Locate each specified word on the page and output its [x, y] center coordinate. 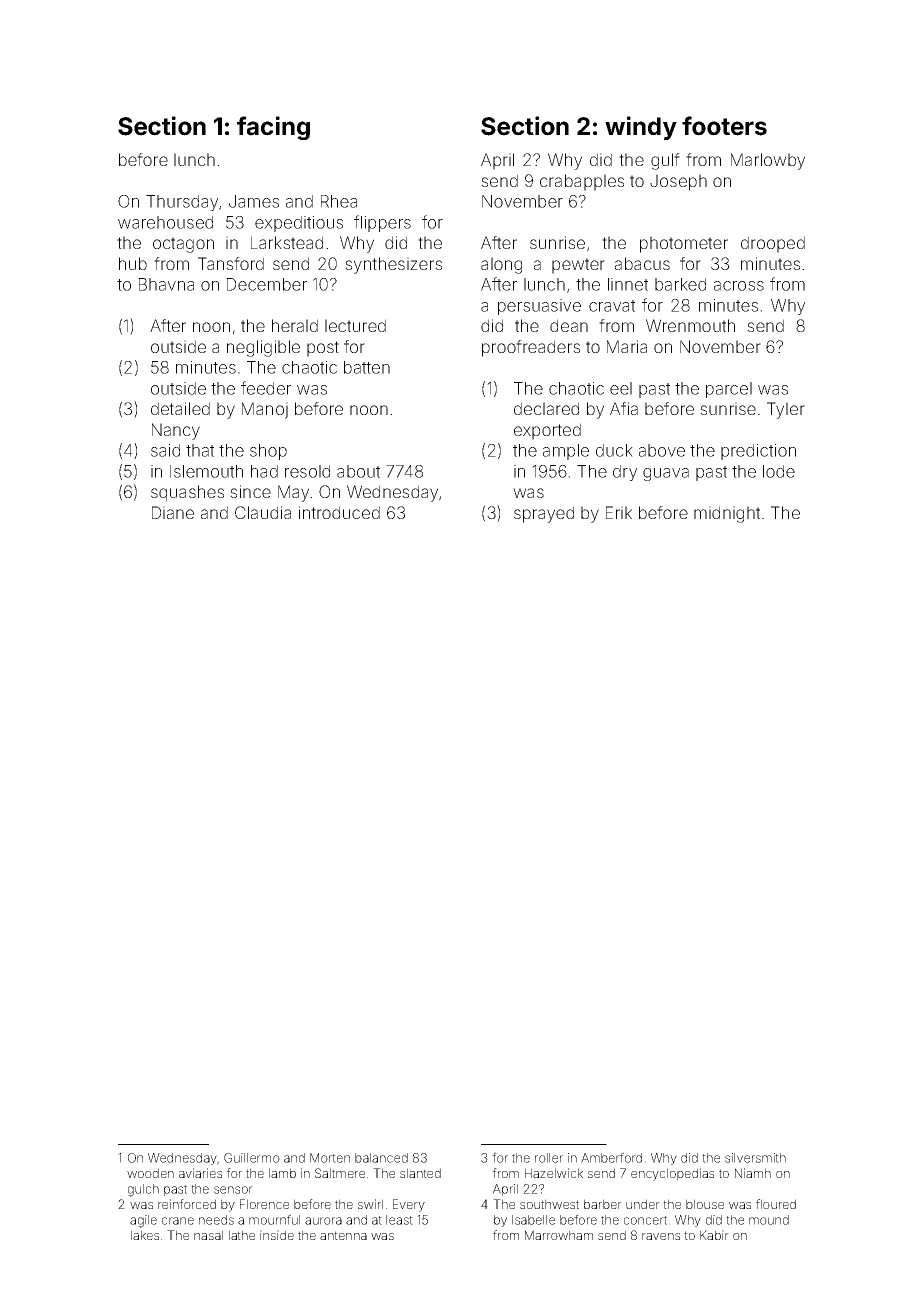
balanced [381, 1158]
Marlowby [768, 161]
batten [367, 367]
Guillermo [252, 1158]
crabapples [582, 182]
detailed [180, 408]
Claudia [263, 512]
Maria [627, 346]
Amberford [611, 1157]
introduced [339, 512]
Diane [173, 512]
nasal [208, 1235]
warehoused [165, 222]
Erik [619, 512]
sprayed [544, 514]
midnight [727, 514]
